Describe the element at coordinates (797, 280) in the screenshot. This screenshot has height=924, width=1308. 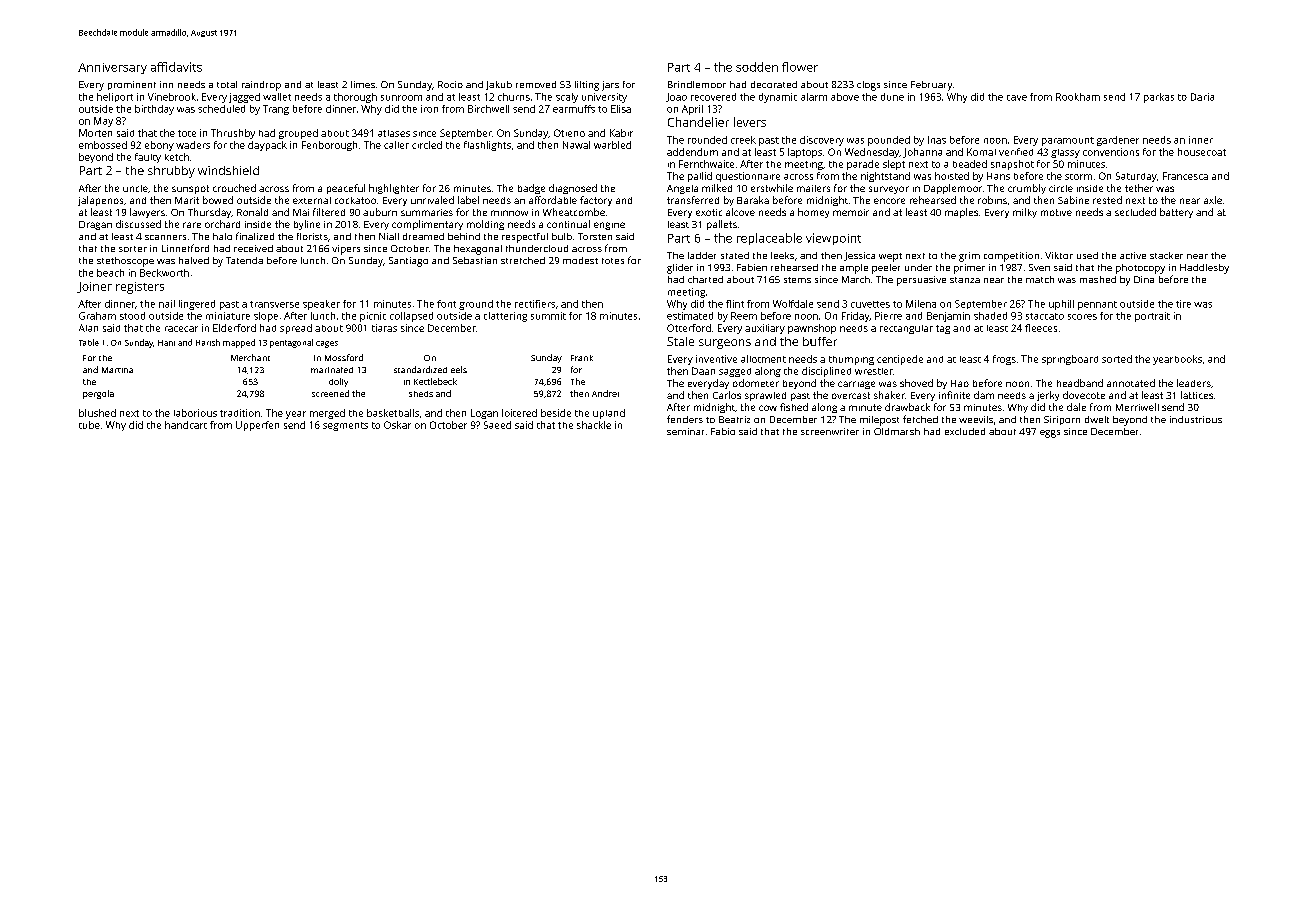
I see `stems` at that location.
